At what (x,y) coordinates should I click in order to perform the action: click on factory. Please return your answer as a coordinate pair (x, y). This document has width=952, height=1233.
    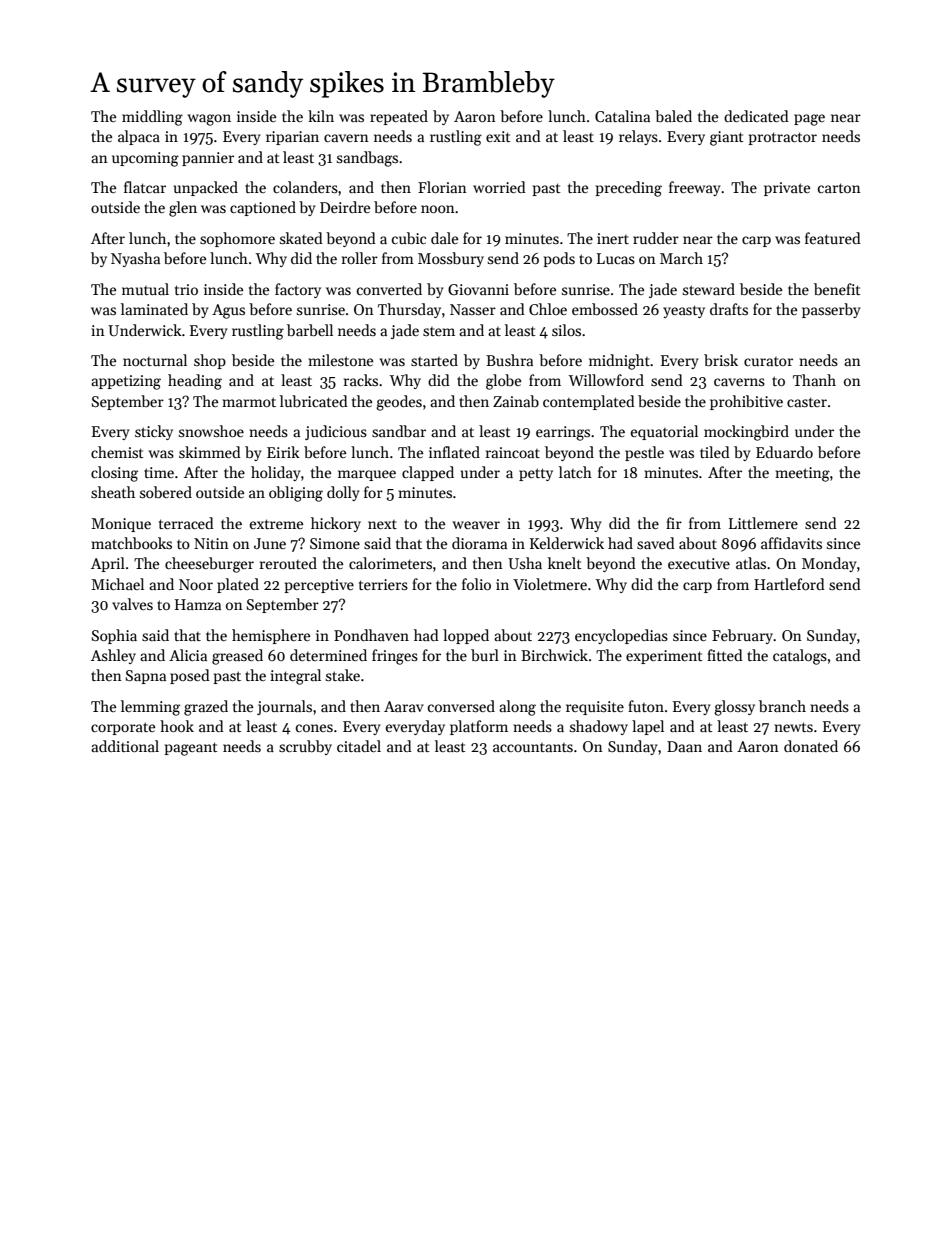
    Looking at the image, I should click on (298, 290).
